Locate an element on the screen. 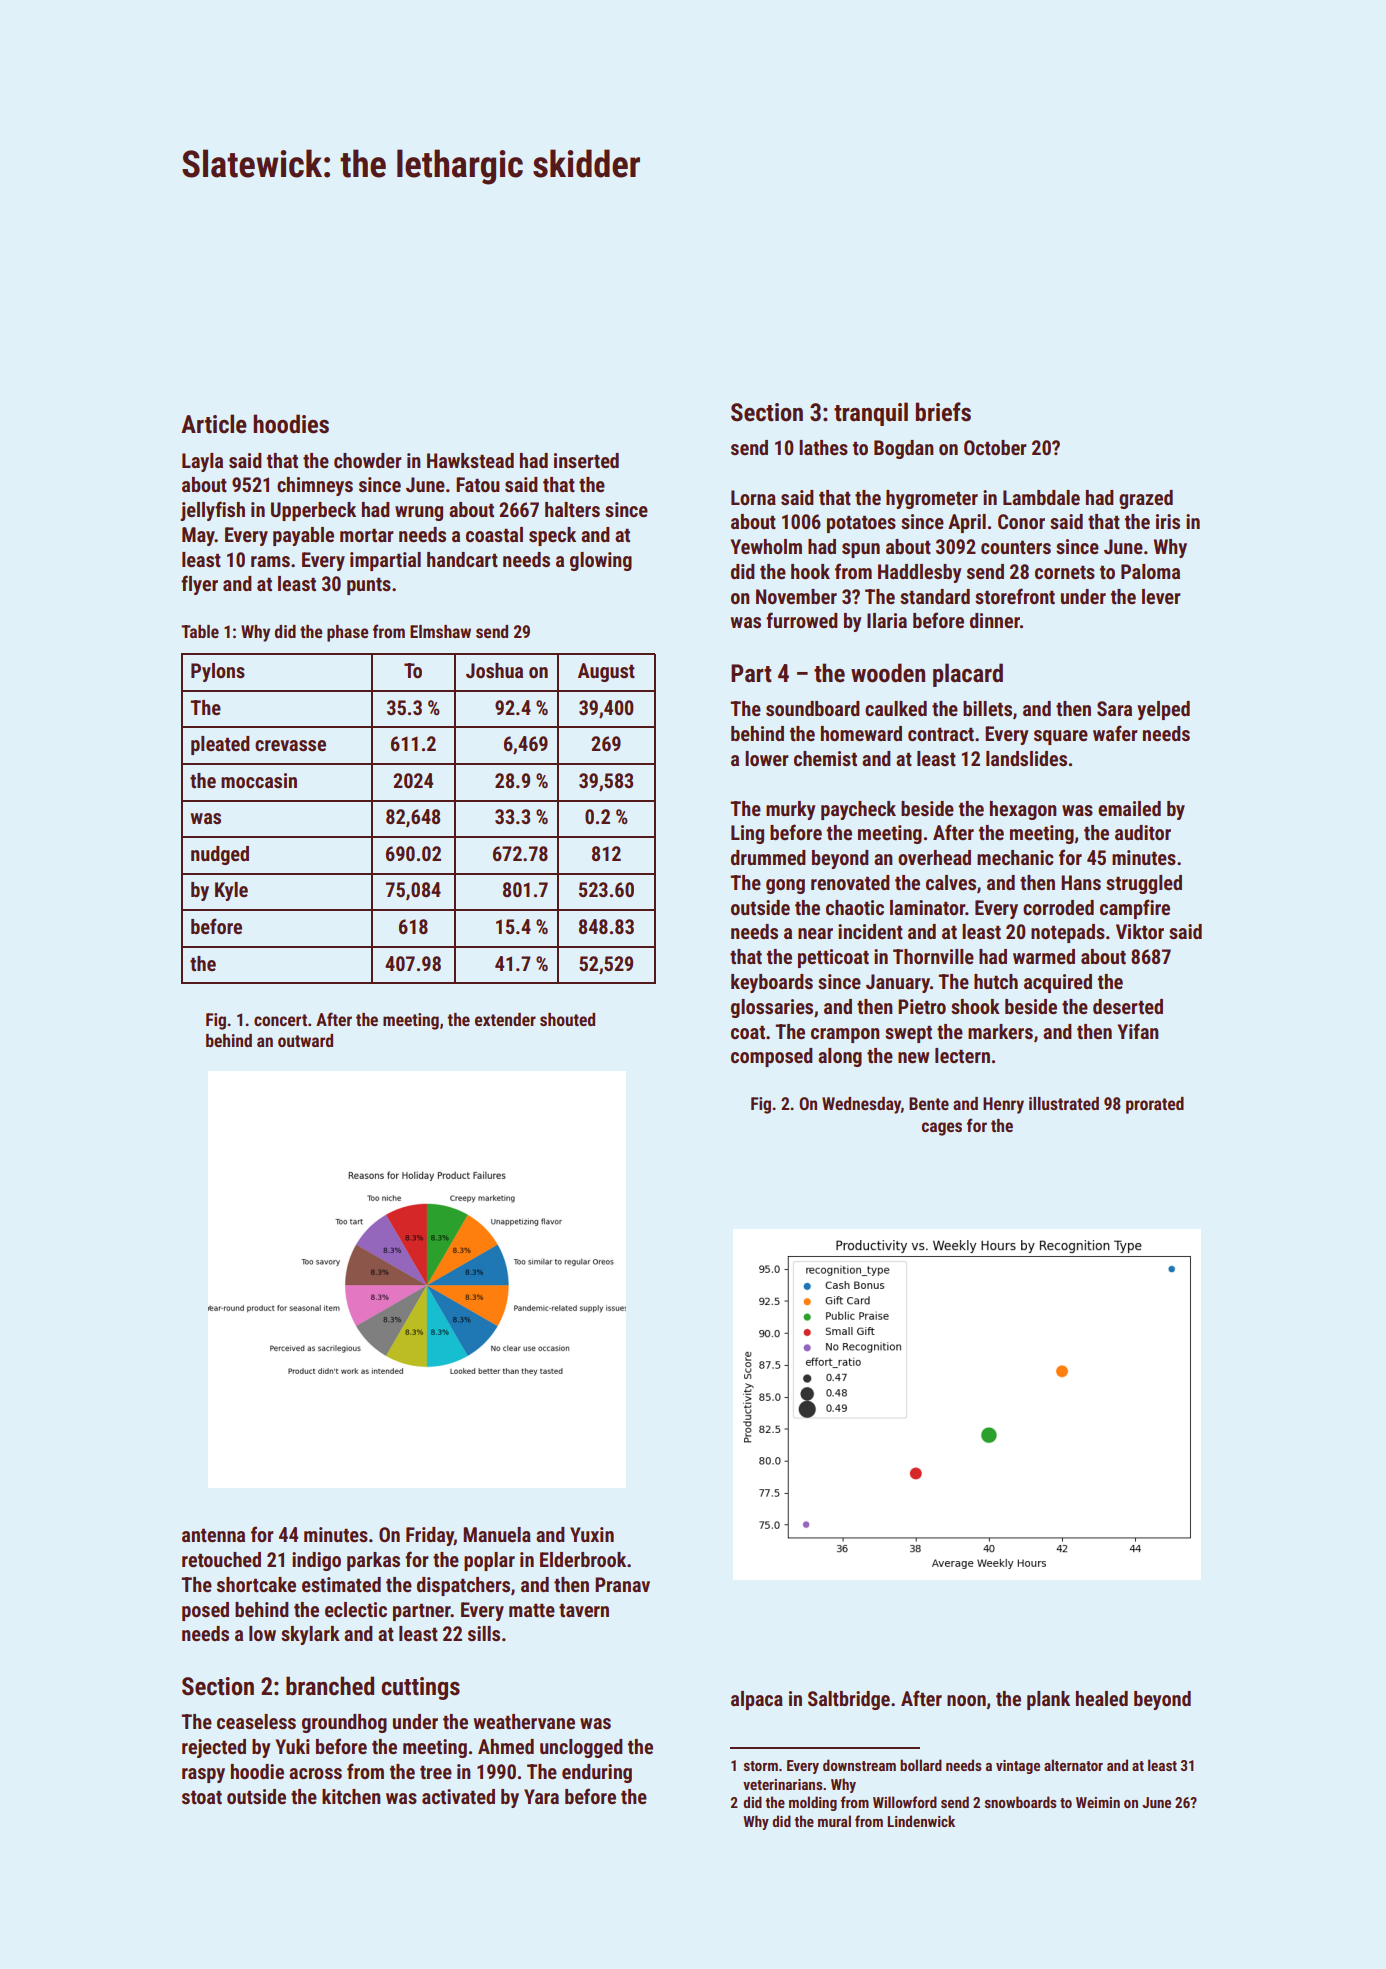 Image resolution: width=1386 pixels, height=1969 pixels. wrung is located at coordinates (419, 513).
